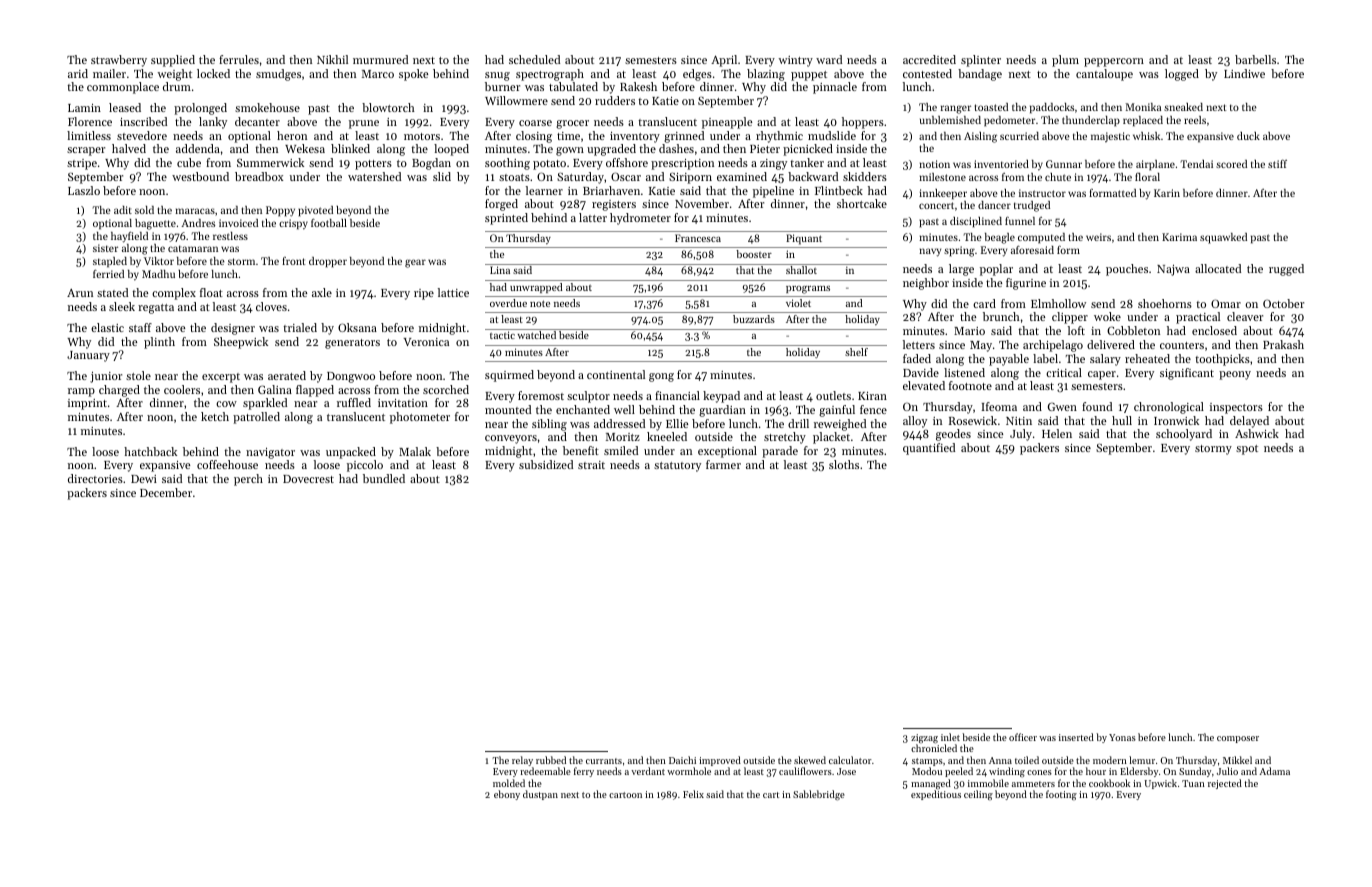  I want to click on invoiced, so click(238, 223).
